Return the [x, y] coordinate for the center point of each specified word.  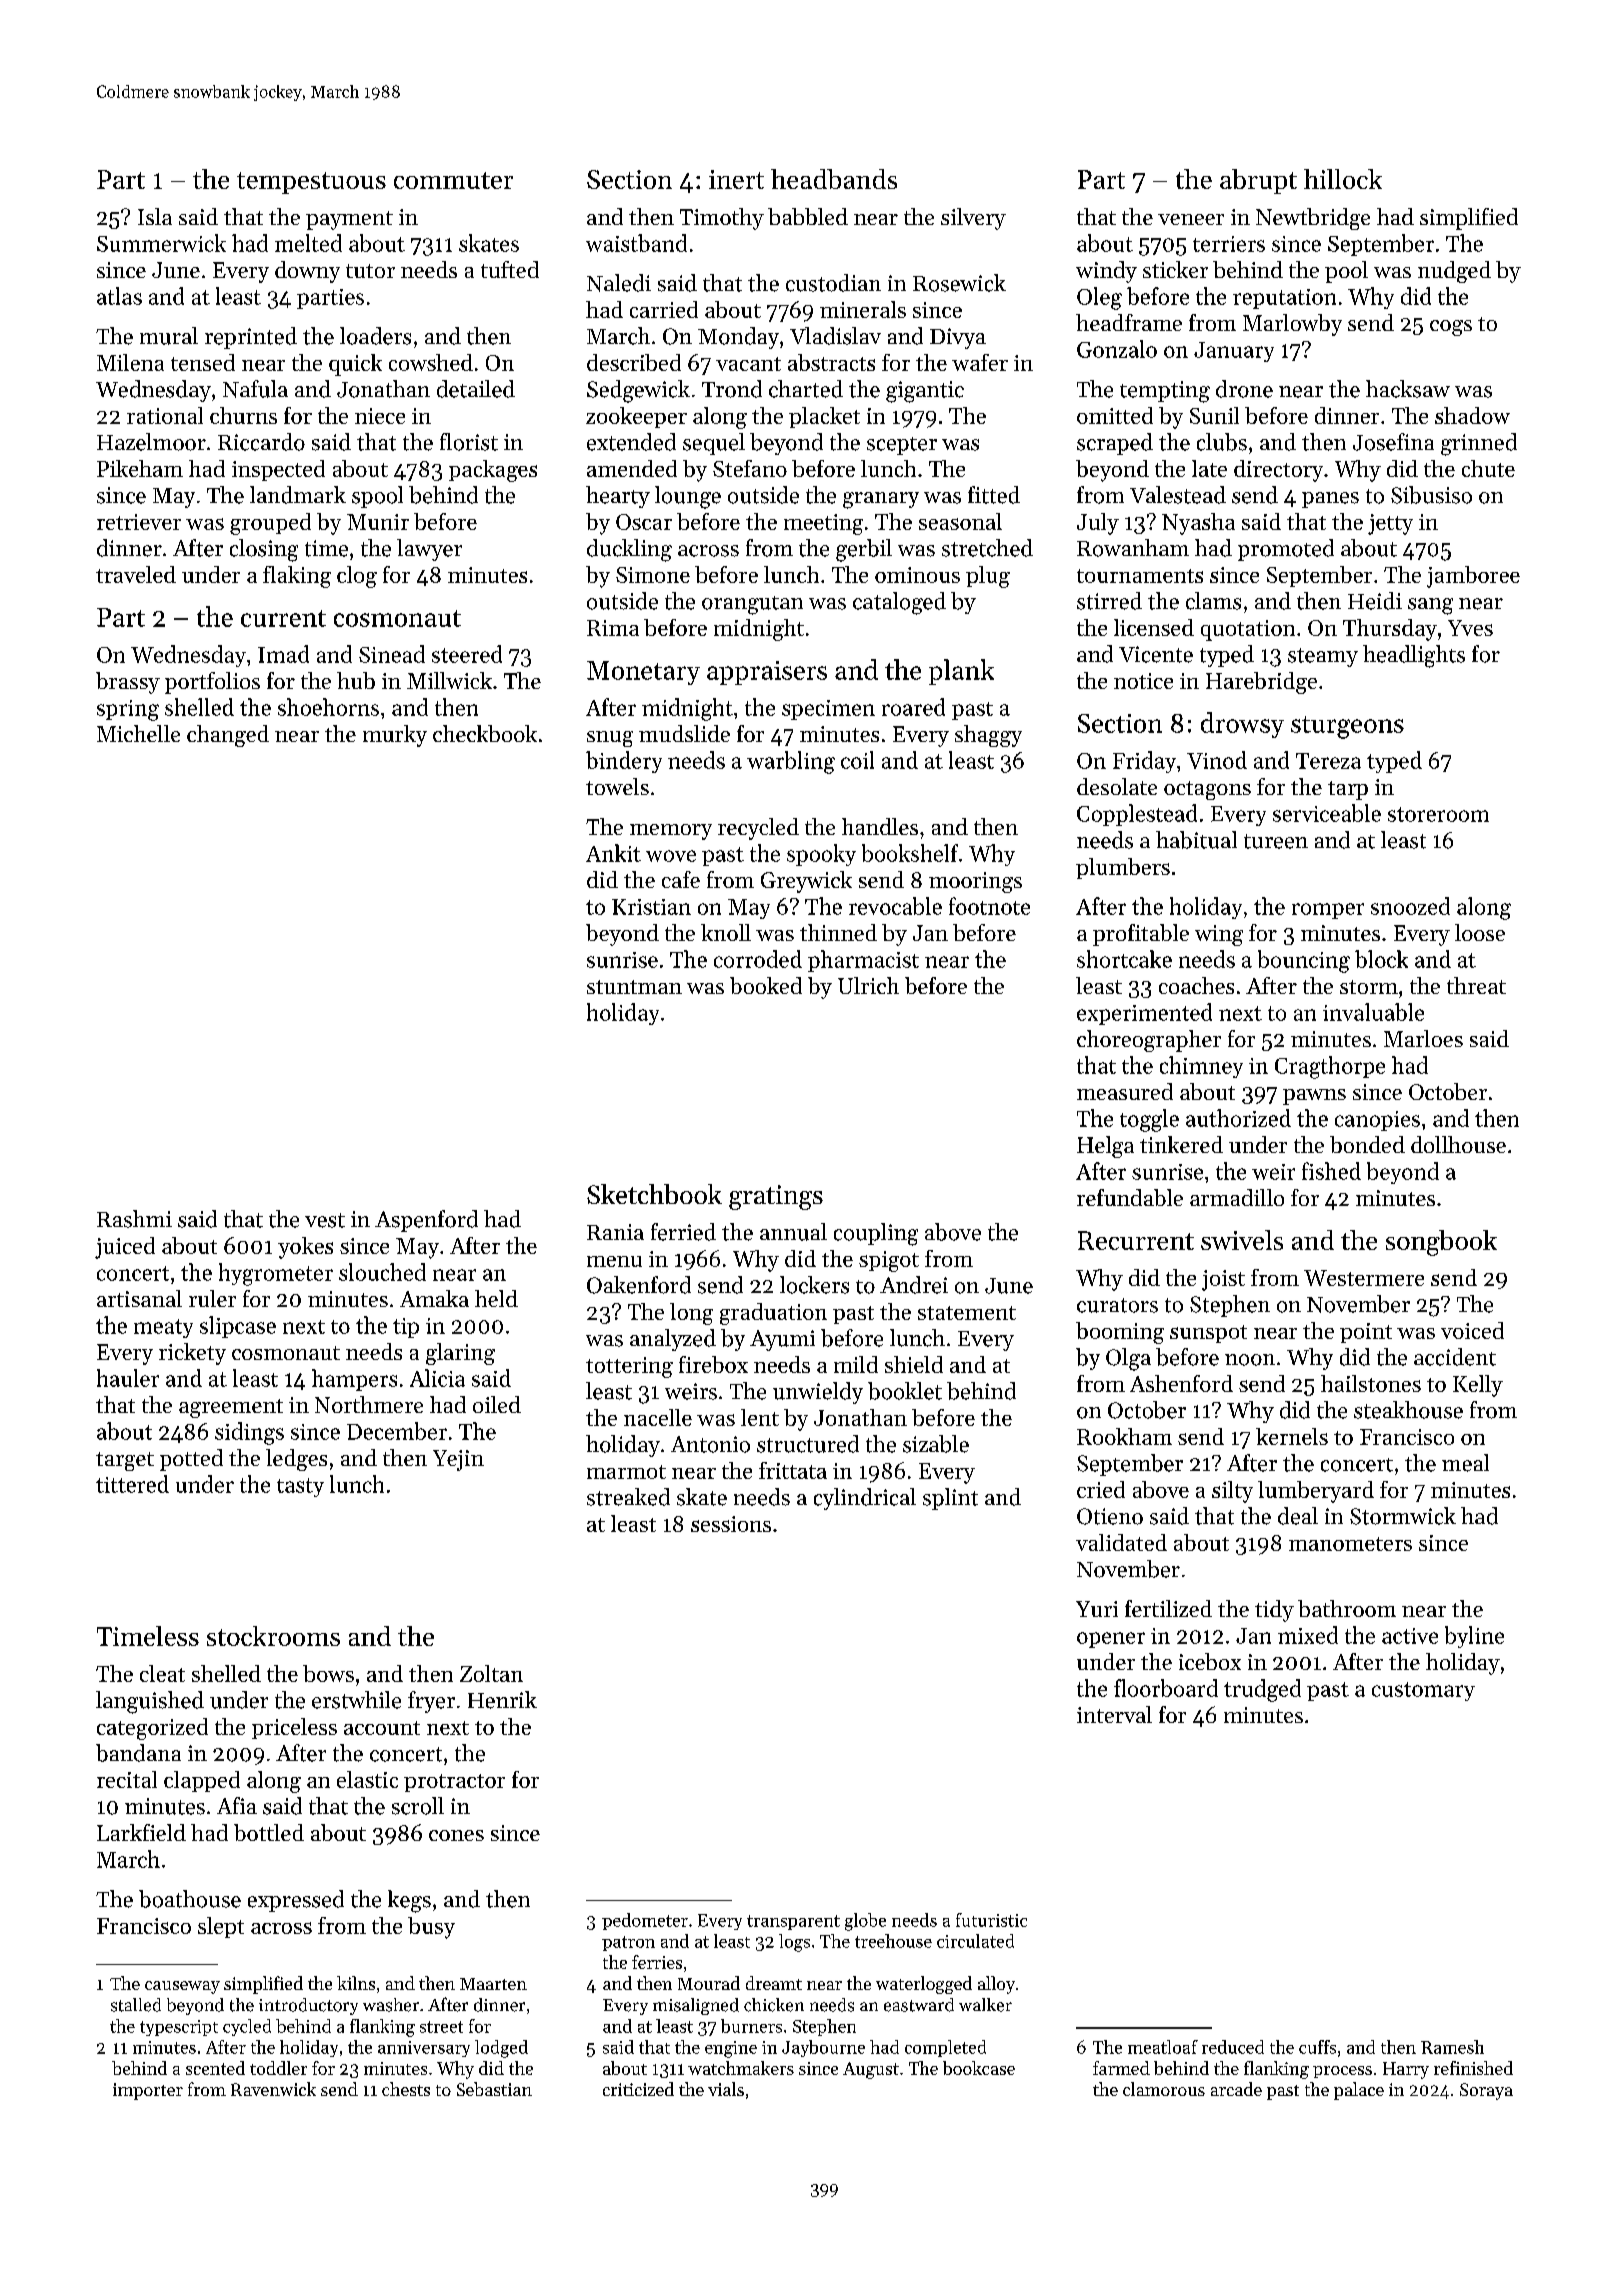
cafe [681, 879]
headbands [834, 179]
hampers [354, 1380]
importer [148, 2091]
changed [228, 736]
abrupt [1258, 181]
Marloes [1423, 1038]
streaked [628, 1497]
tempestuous [311, 183]
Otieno [1110, 1516]
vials [726, 2089]
